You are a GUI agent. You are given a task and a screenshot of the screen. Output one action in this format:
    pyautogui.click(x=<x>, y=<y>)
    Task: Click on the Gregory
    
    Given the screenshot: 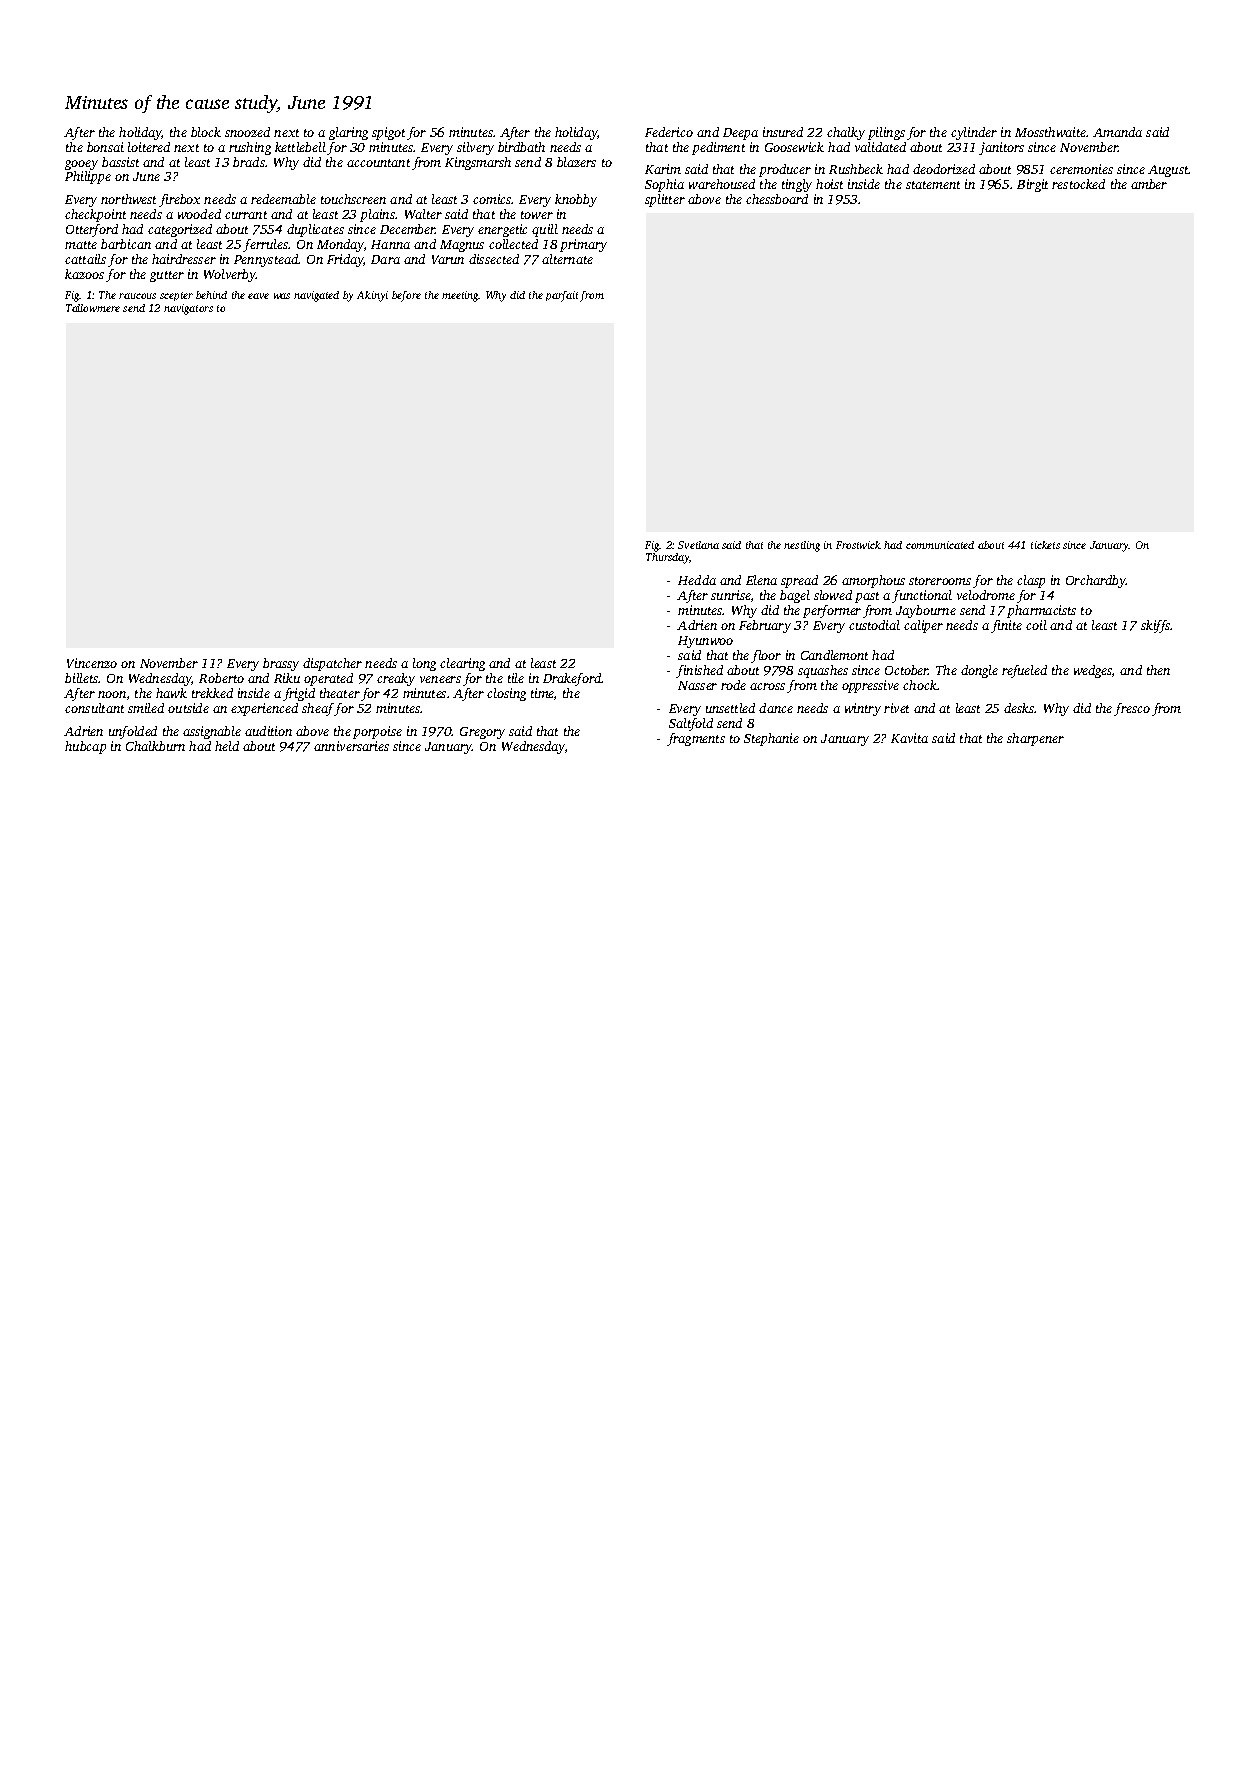 What is the action you would take?
    pyautogui.click(x=482, y=733)
